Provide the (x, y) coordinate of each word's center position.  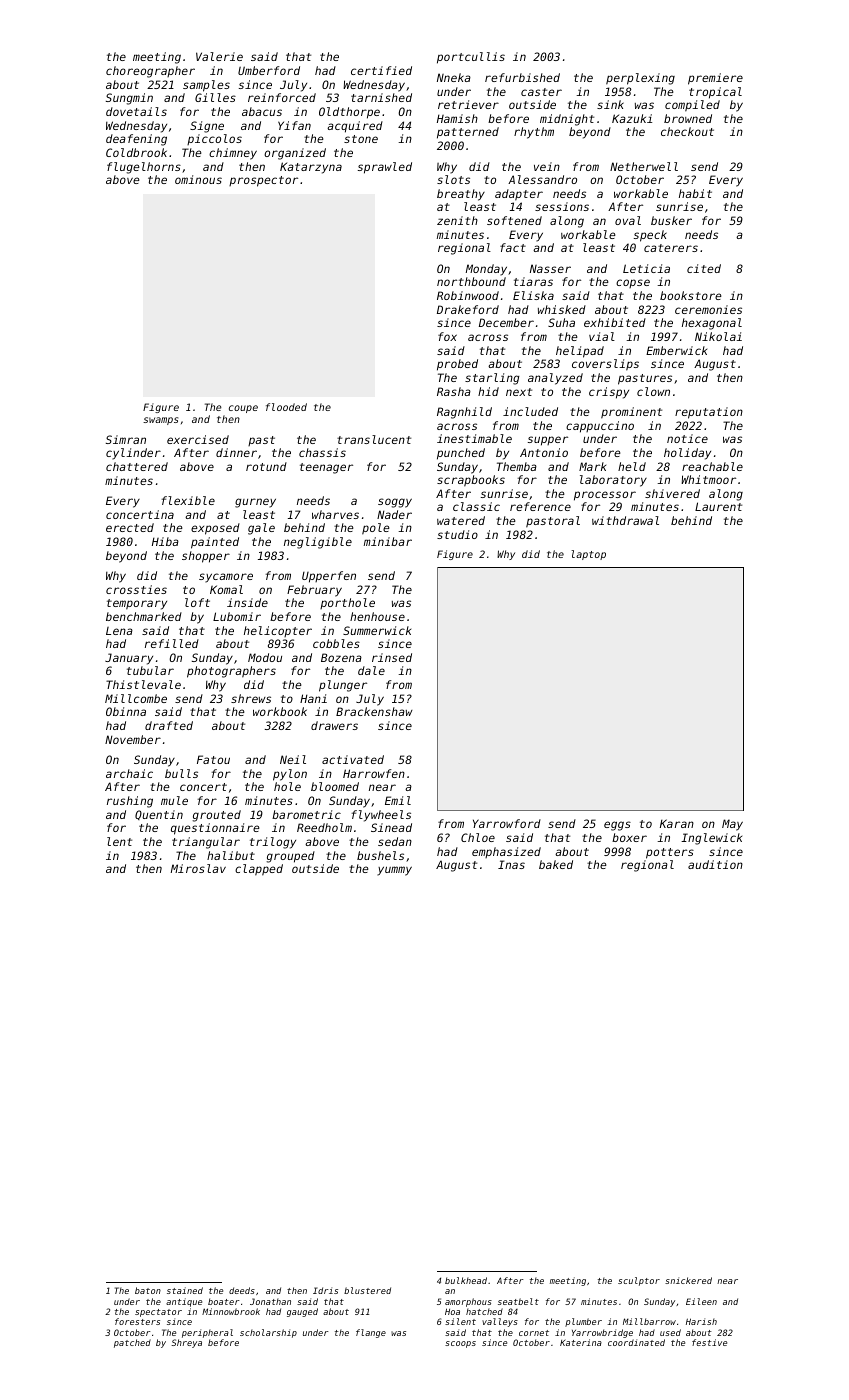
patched (132, 1343)
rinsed (392, 657)
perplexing (640, 79)
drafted (169, 725)
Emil (398, 800)
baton (148, 1290)
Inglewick (711, 839)
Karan (677, 823)
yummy (394, 871)
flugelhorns (144, 168)
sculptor (639, 1281)
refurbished (522, 77)
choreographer (150, 72)
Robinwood (468, 295)
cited (704, 268)
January (129, 659)
